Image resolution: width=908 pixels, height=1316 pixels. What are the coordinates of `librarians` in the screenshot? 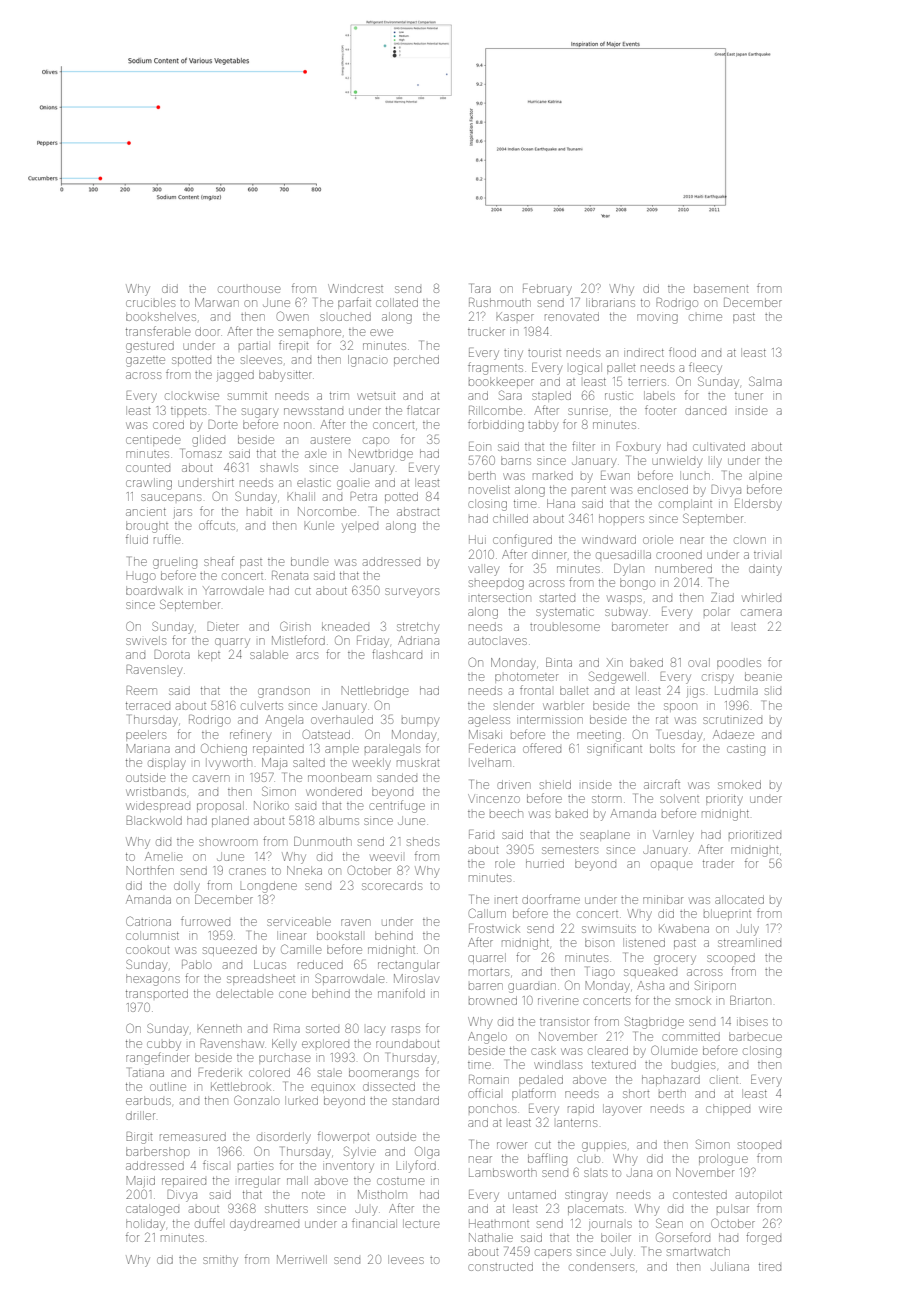 It's located at (612, 302).
